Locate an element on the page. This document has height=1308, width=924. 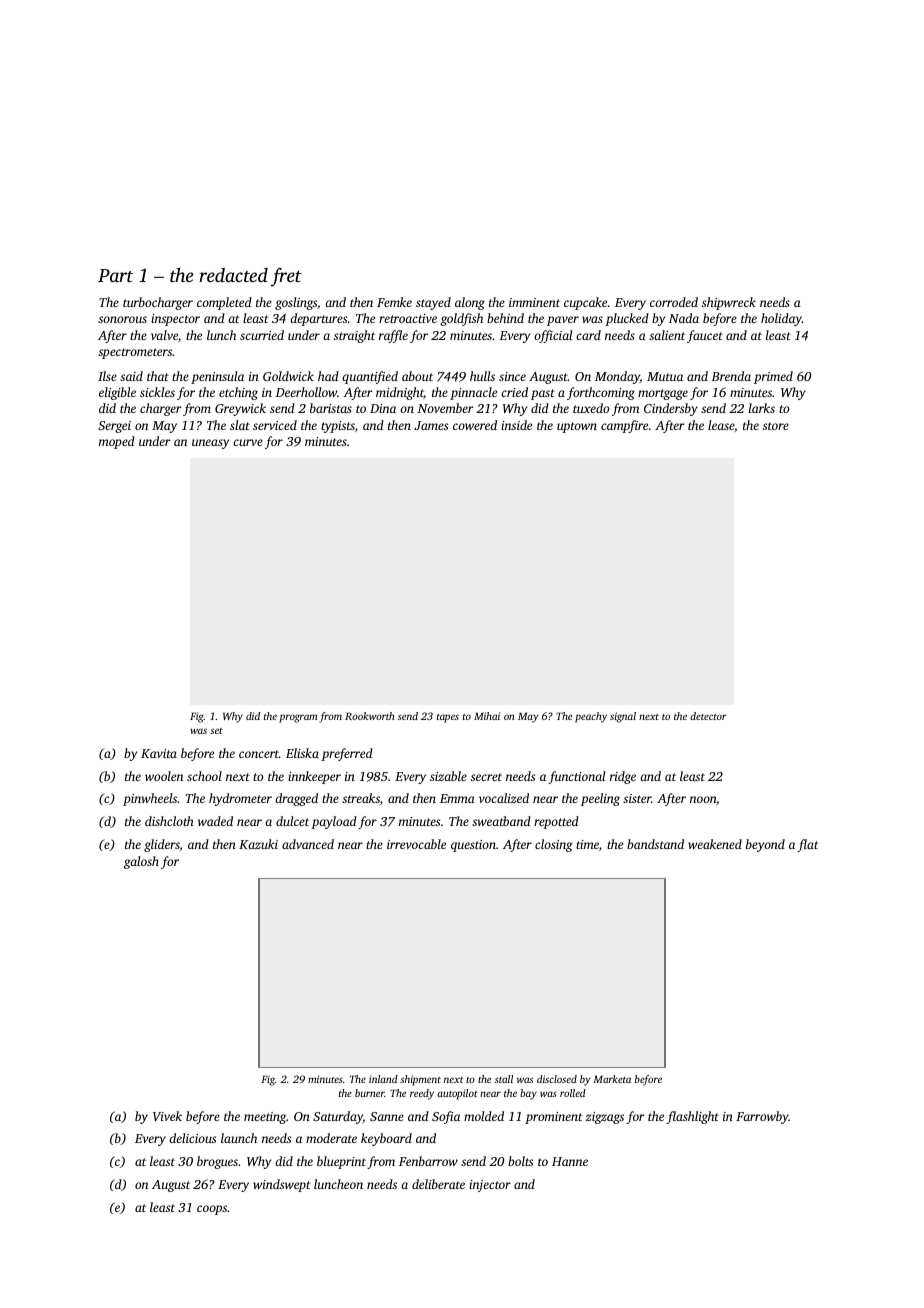
Sergei is located at coordinates (114, 427).
